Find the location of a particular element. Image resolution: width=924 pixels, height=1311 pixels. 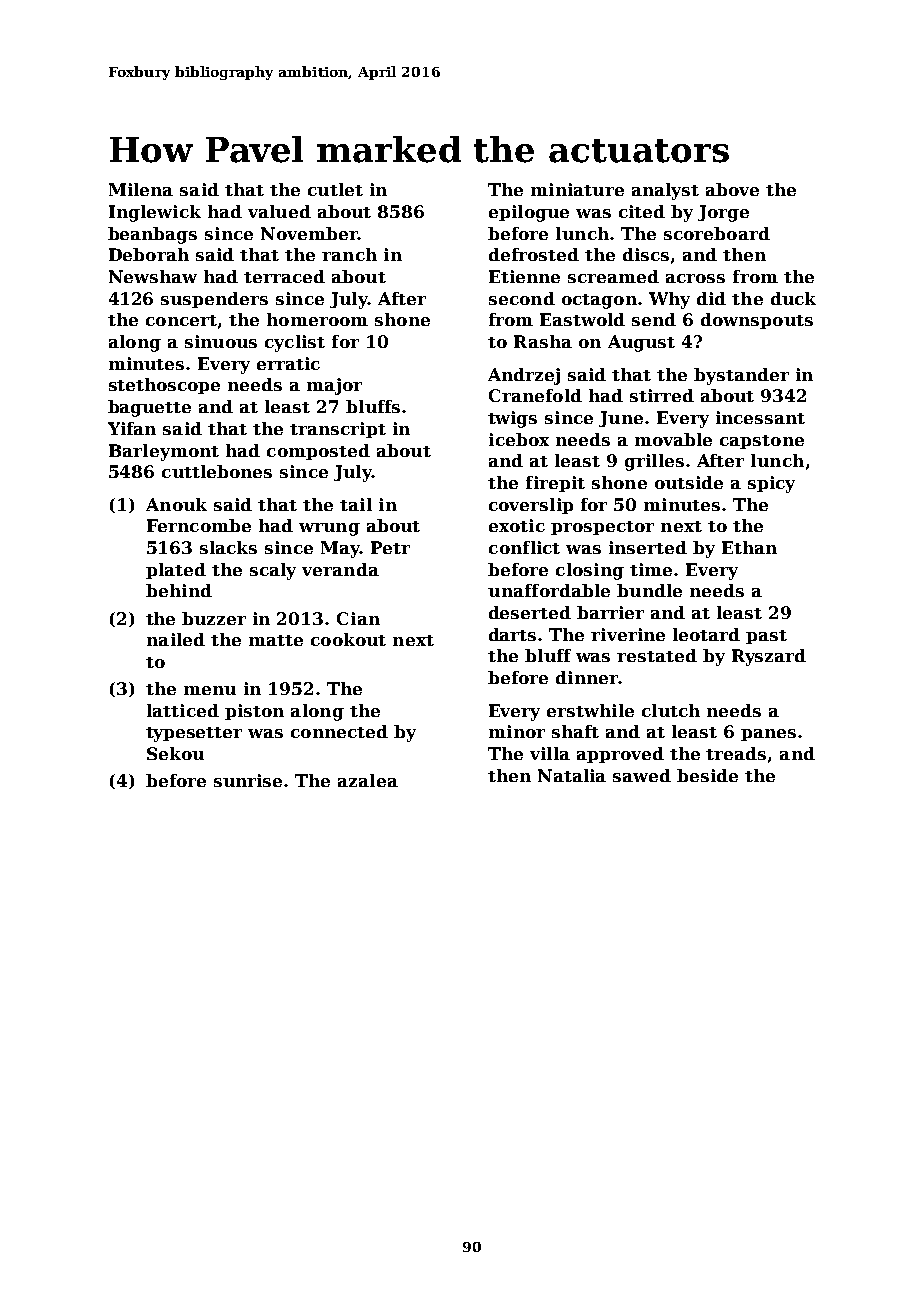

exotic is located at coordinates (517, 525).
